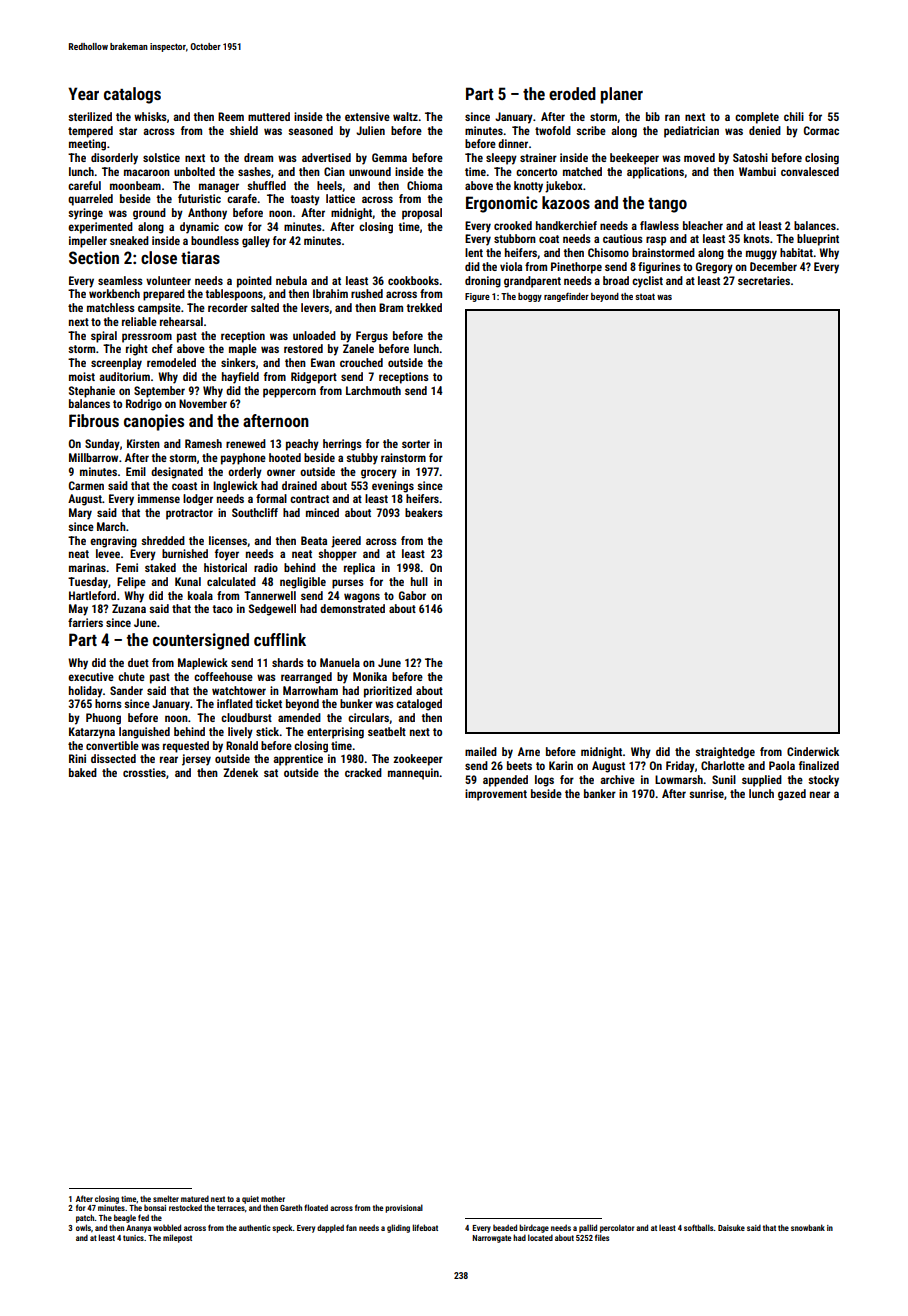 The height and width of the screenshot is (1316, 908). Describe the element at coordinates (424, 512) in the screenshot. I see `beakers` at that location.
